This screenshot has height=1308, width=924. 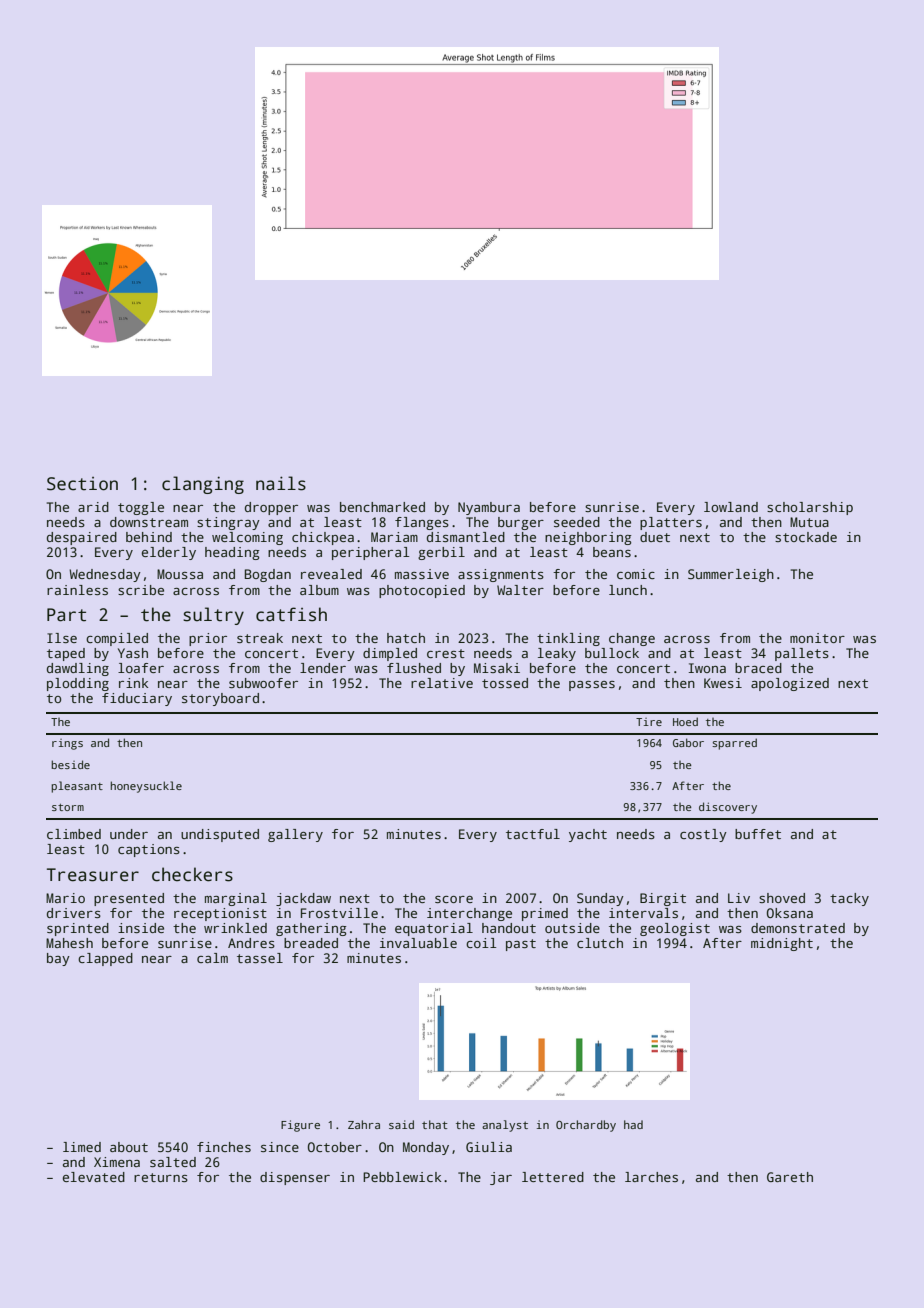 What do you see at coordinates (649, 722) in the screenshot?
I see `Tire` at bounding box center [649, 722].
